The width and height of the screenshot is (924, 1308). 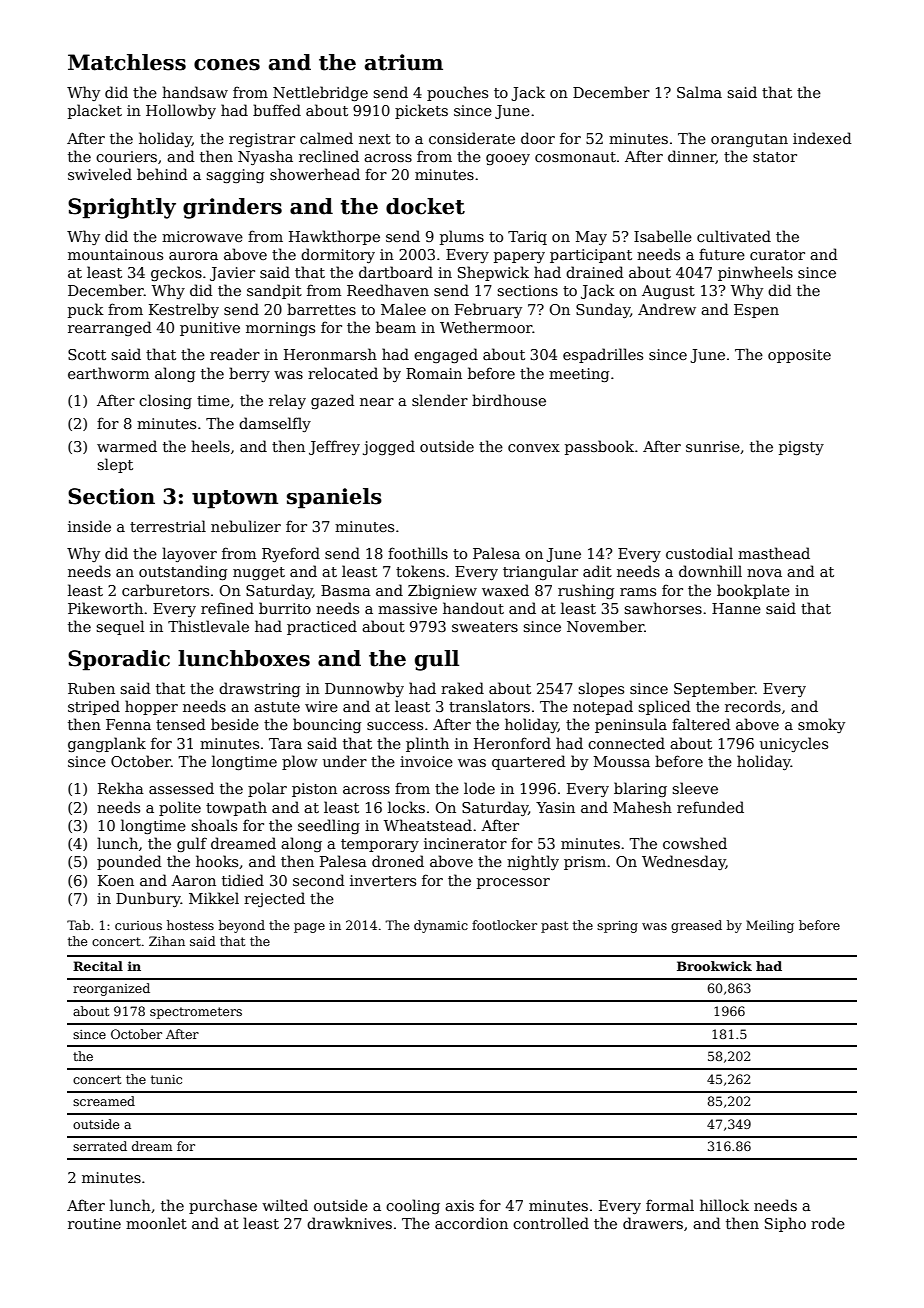 I want to click on Nyasha, so click(x=265, y=157).
